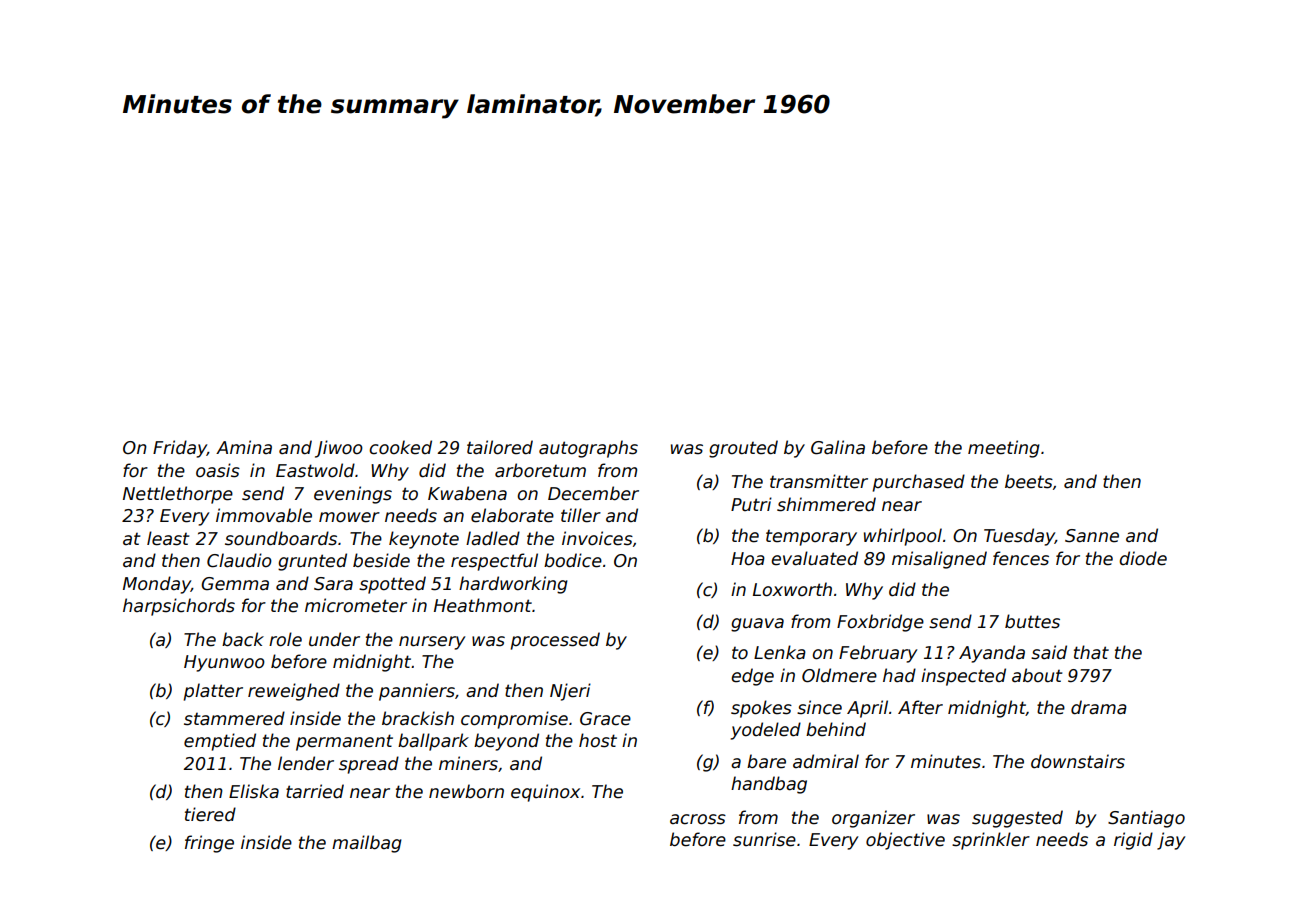 This image has width=1308, height=924. I want to click on bare, so click(766, 761).
